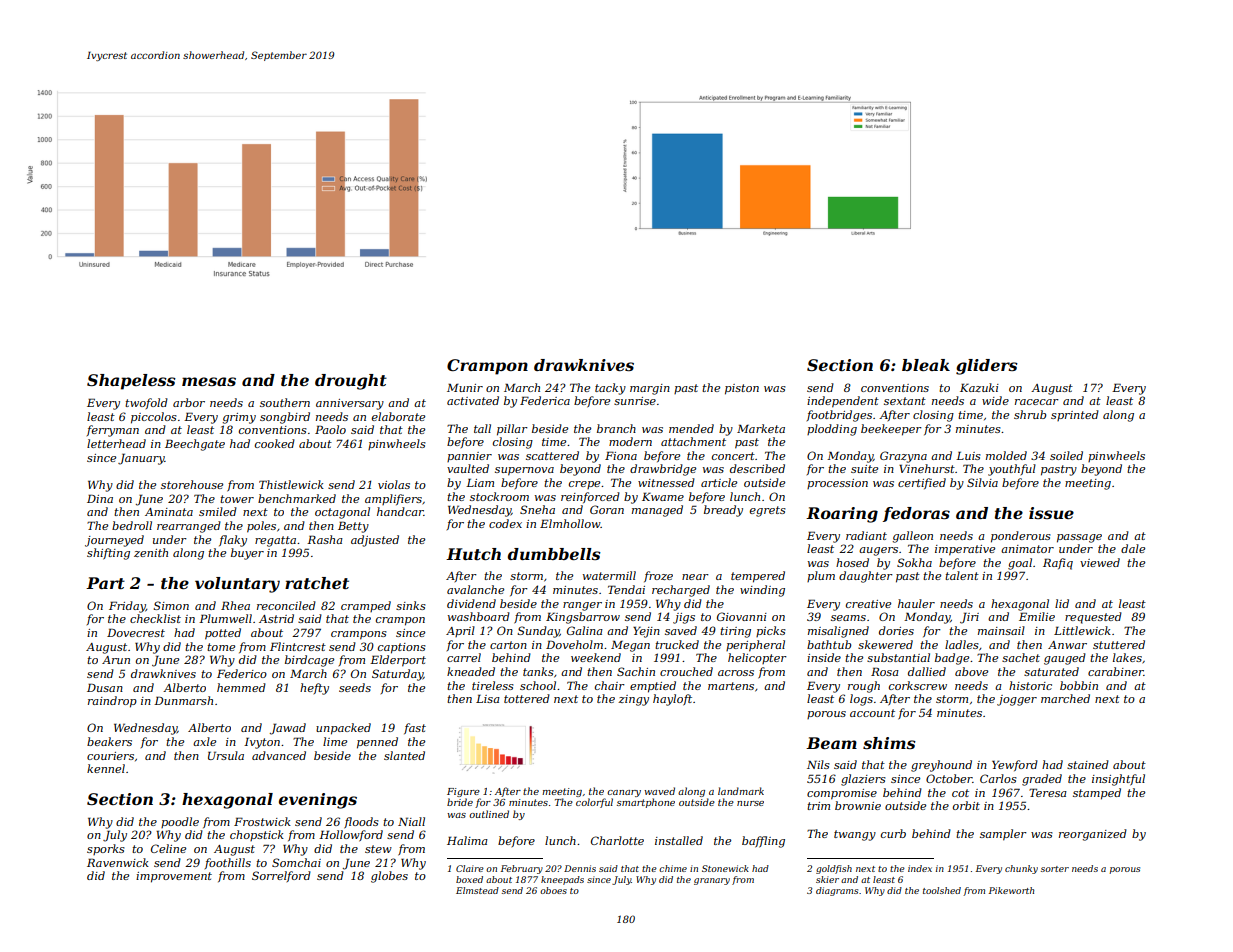 The height and width of the document is (952, 1233). I want to click on Emilie, so click(1037, 616).
